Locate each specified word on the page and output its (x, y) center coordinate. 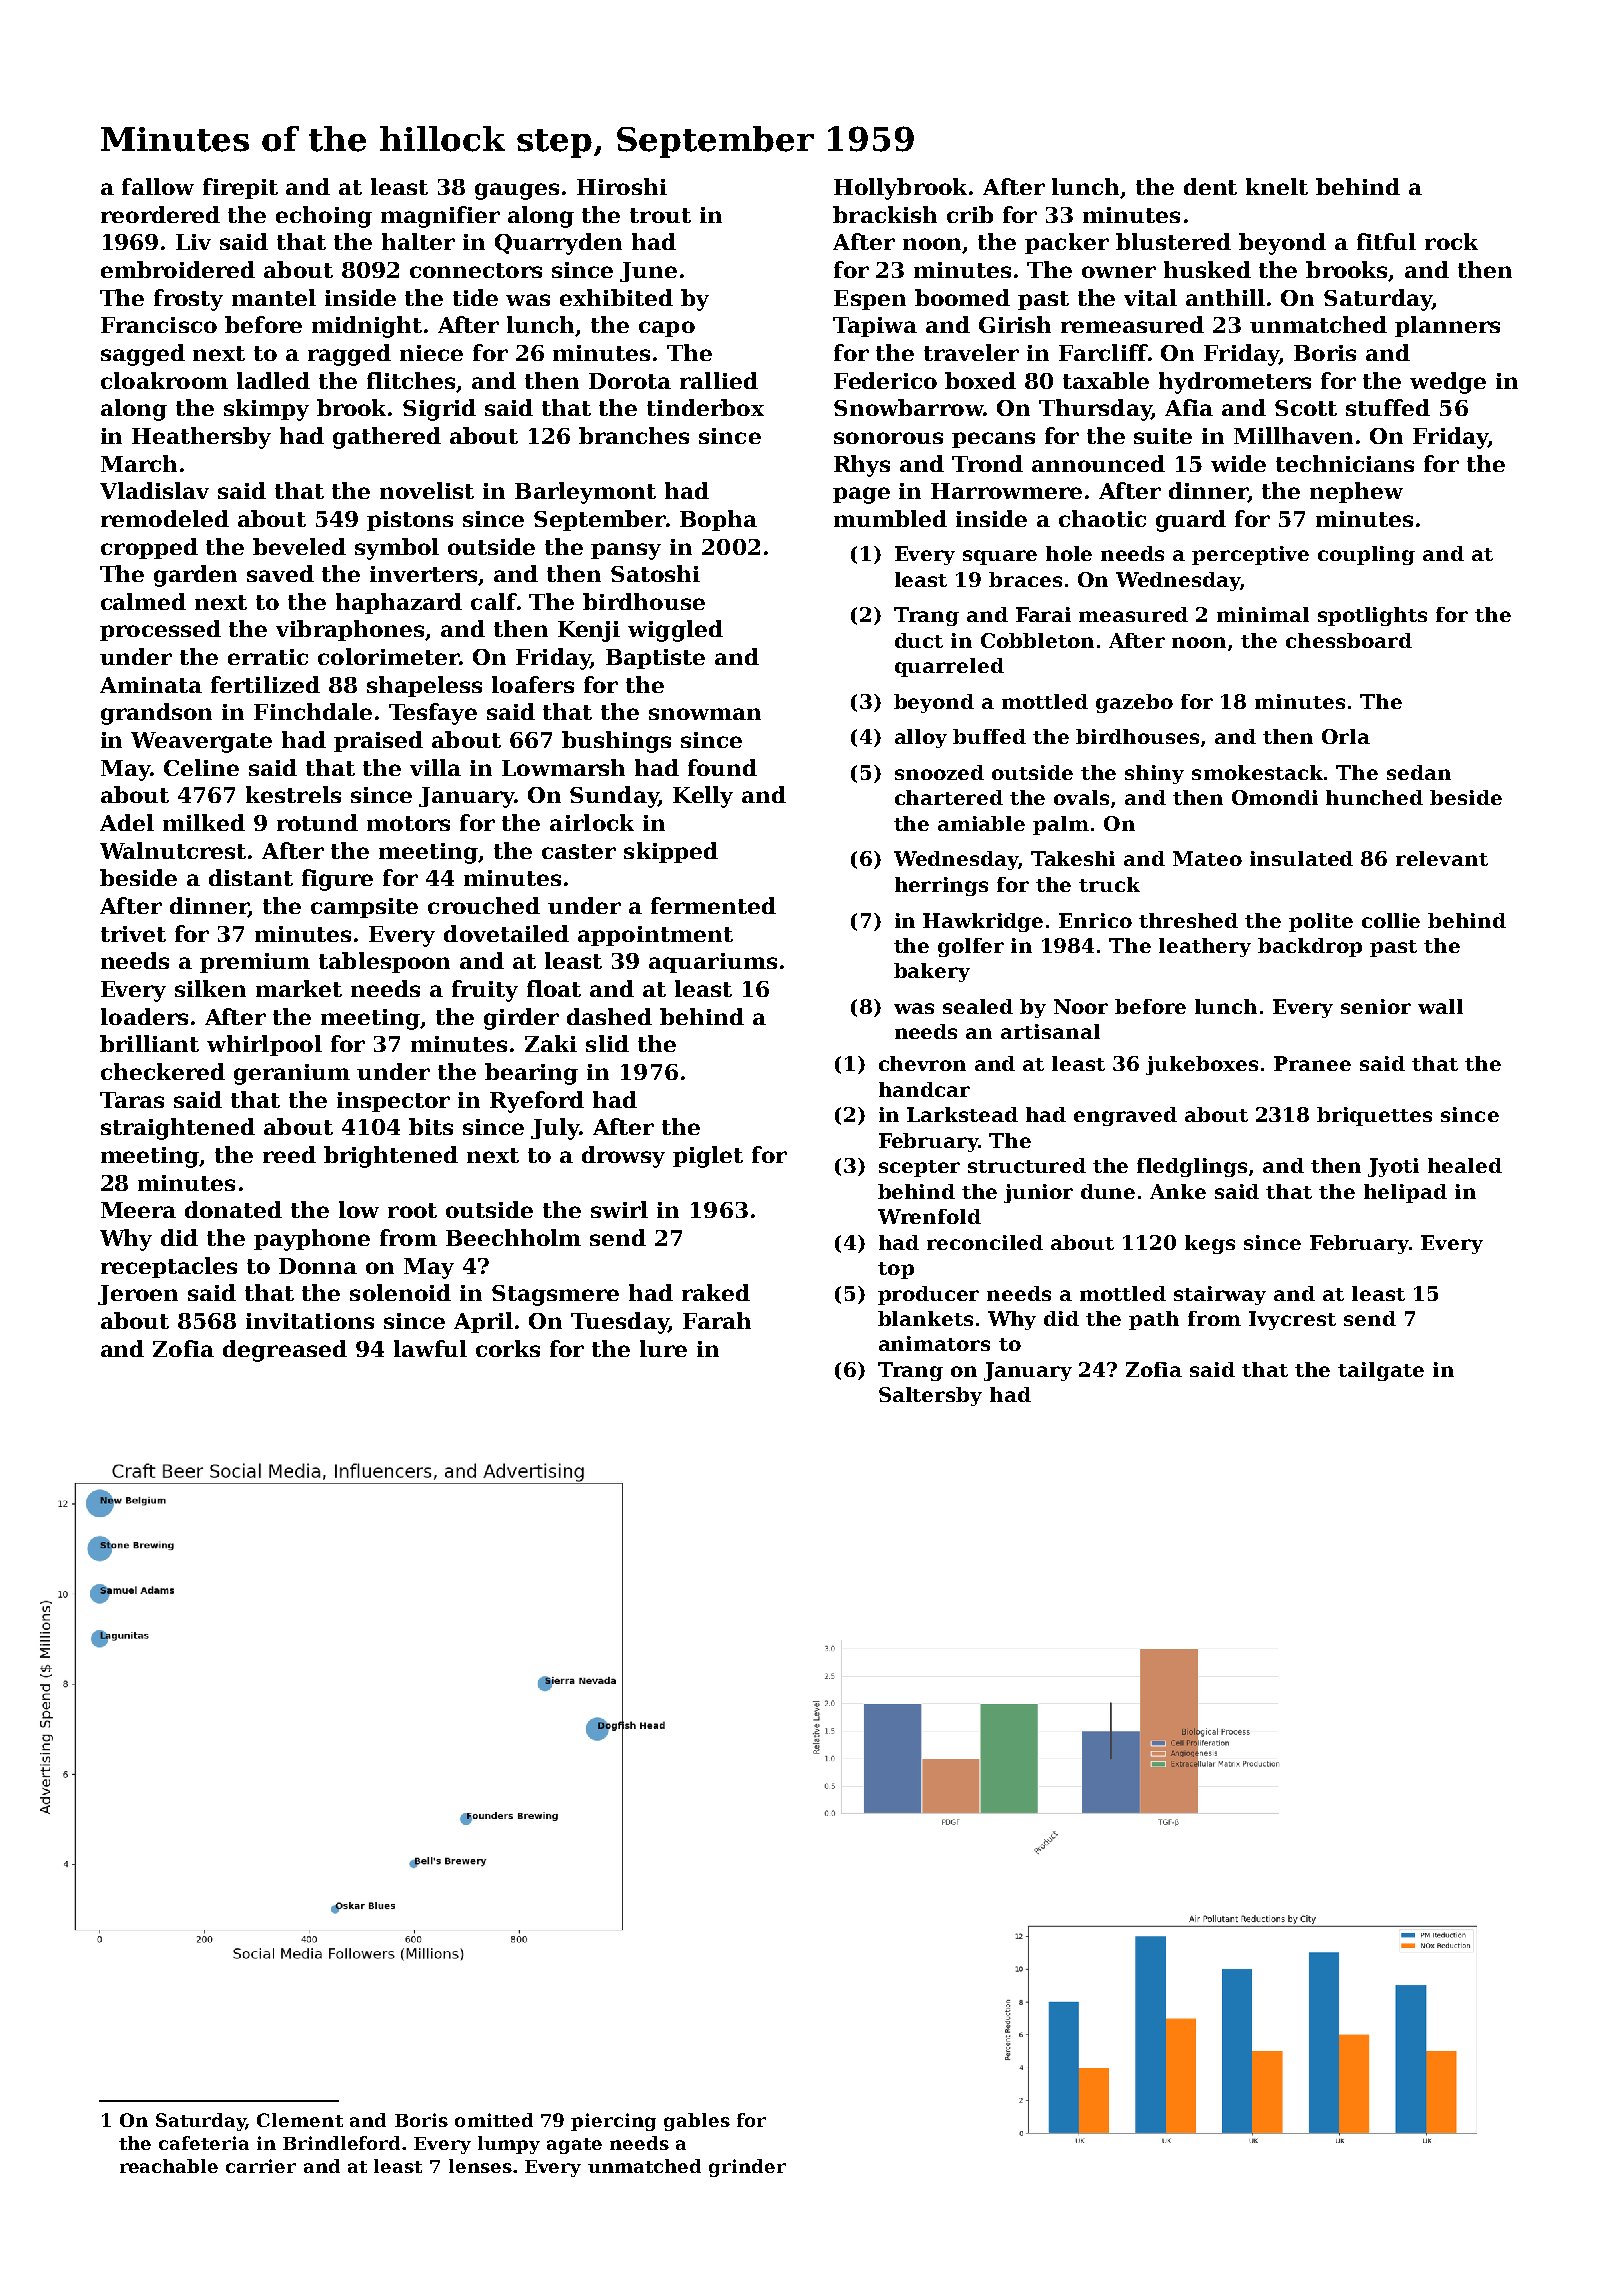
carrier (261, 2166)
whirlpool (264, 1045)
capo (667, 329)
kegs (1210, 1244)
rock (1451, 241)
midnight (367, 327)
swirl (619, 1209)
